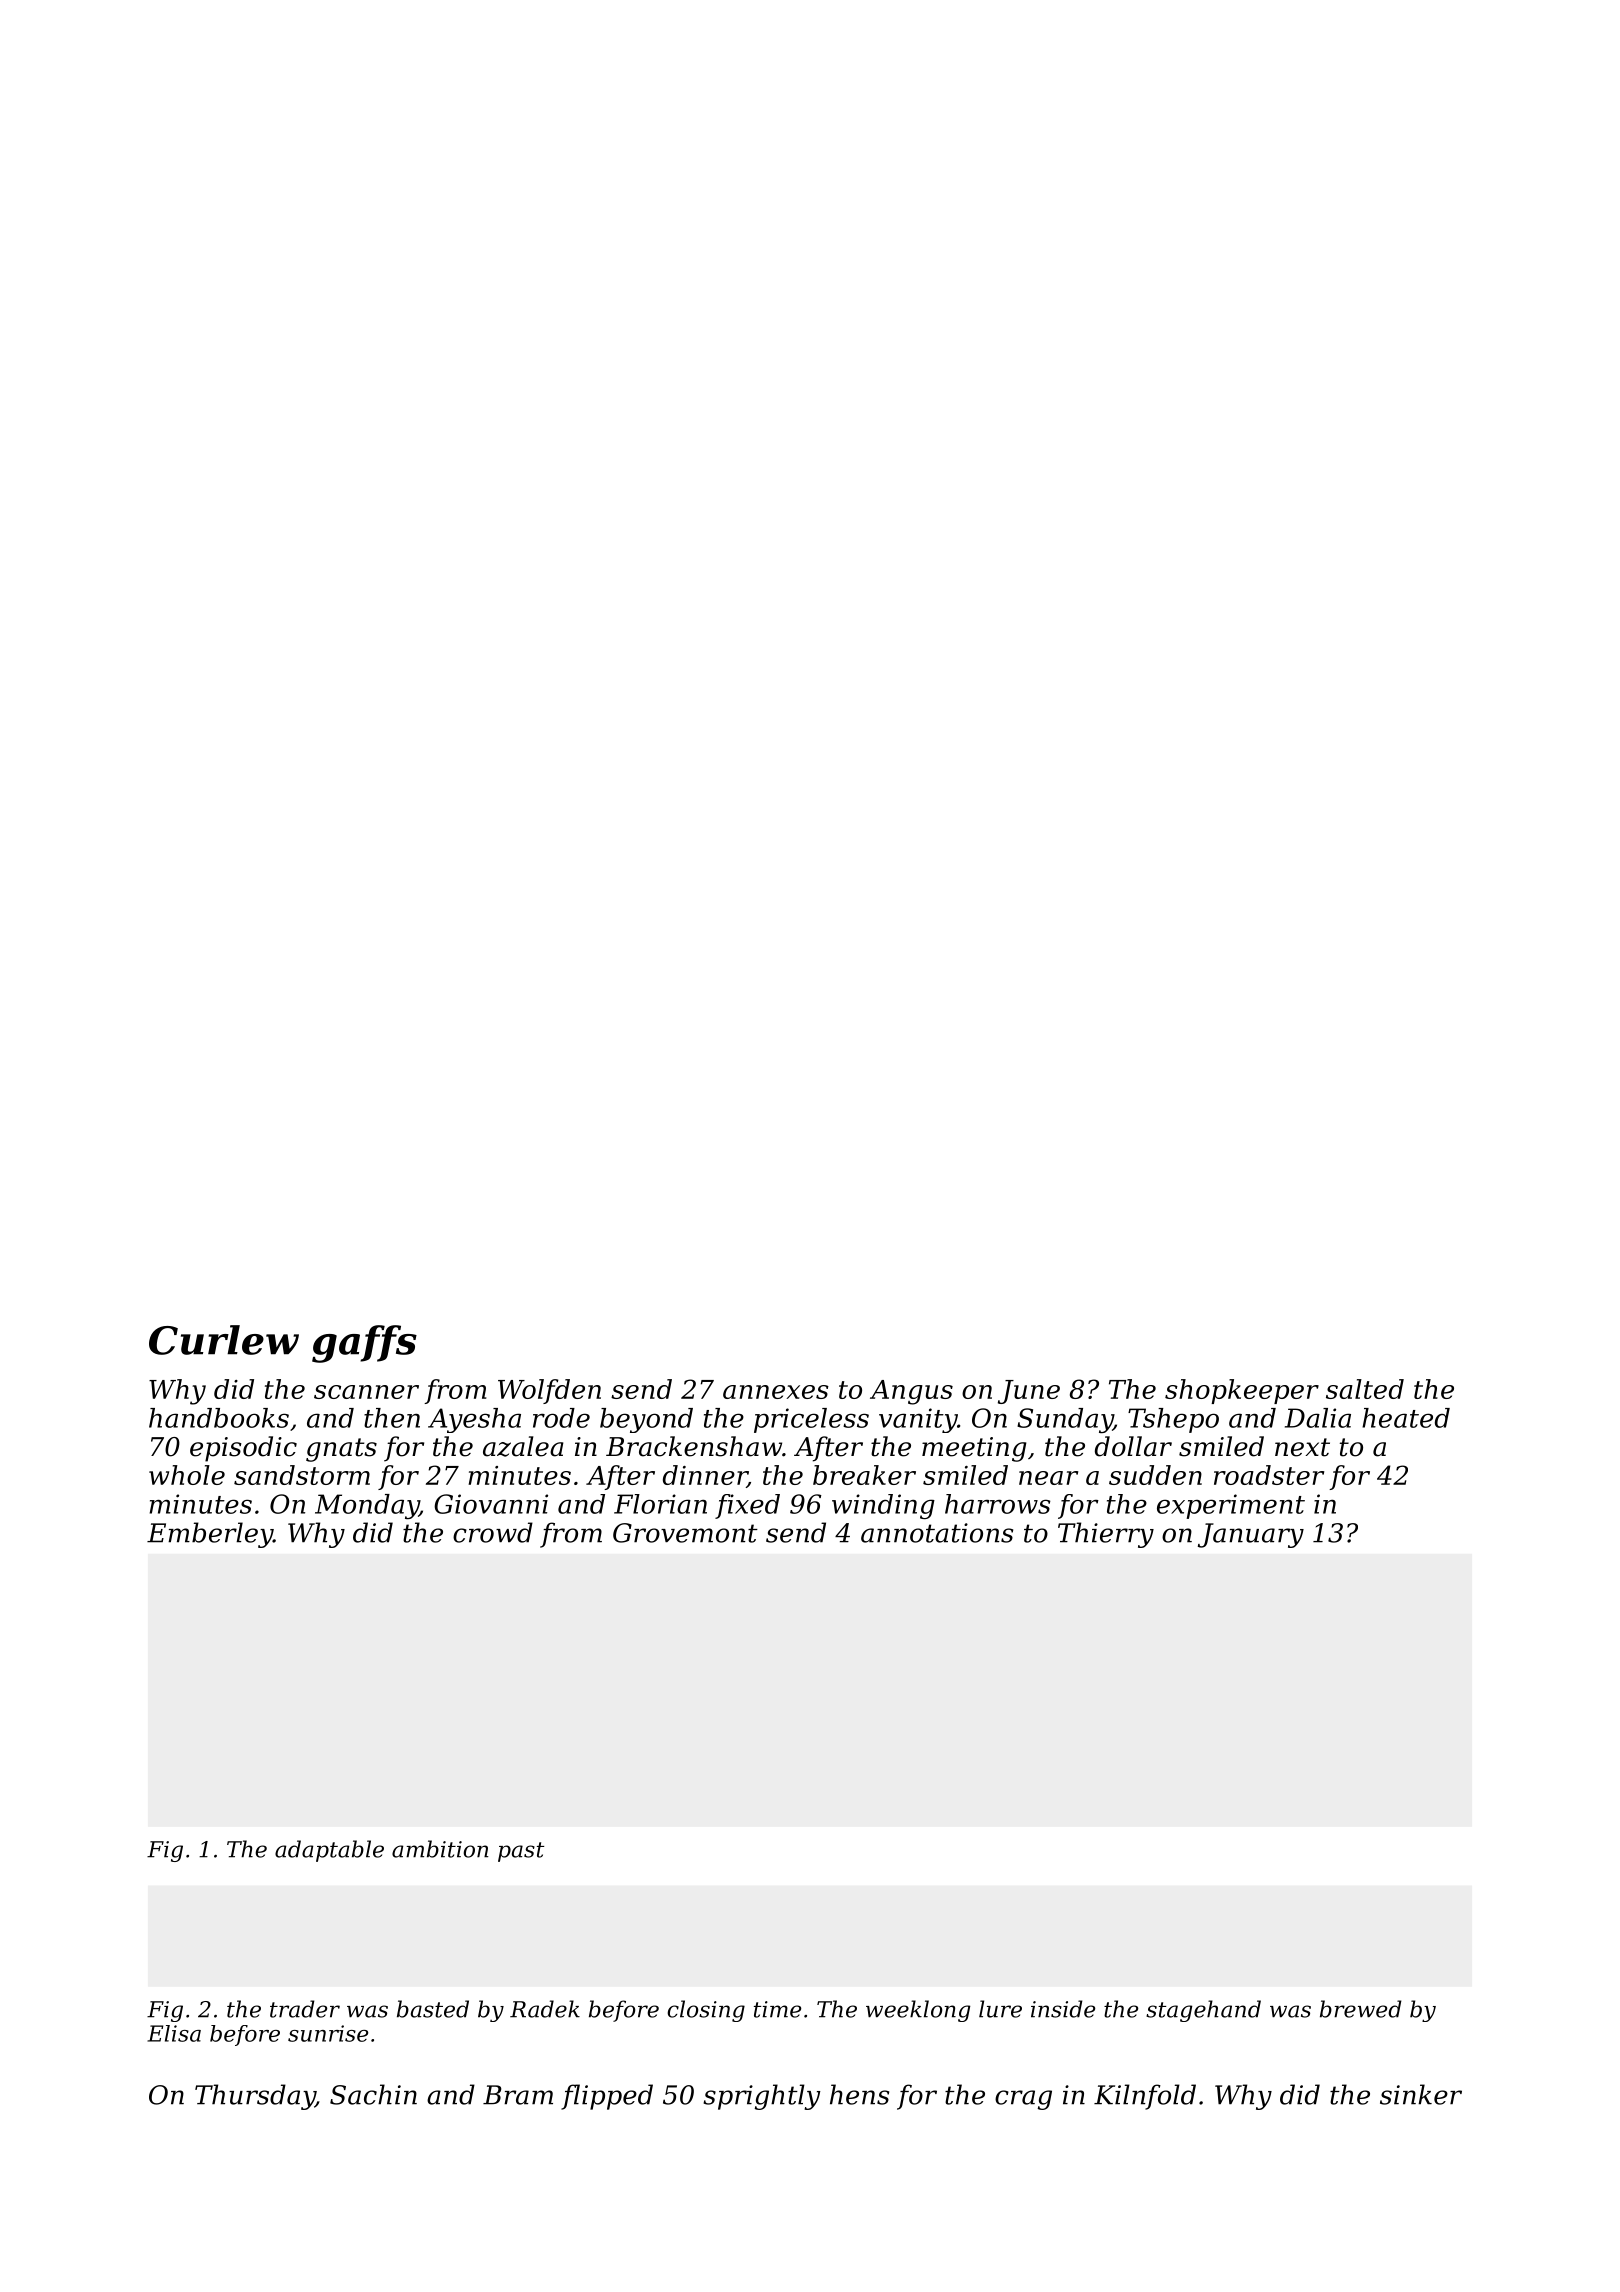  Describe the element at coordinates (364, 1344) in the image. I see `gaffs` at that location.
